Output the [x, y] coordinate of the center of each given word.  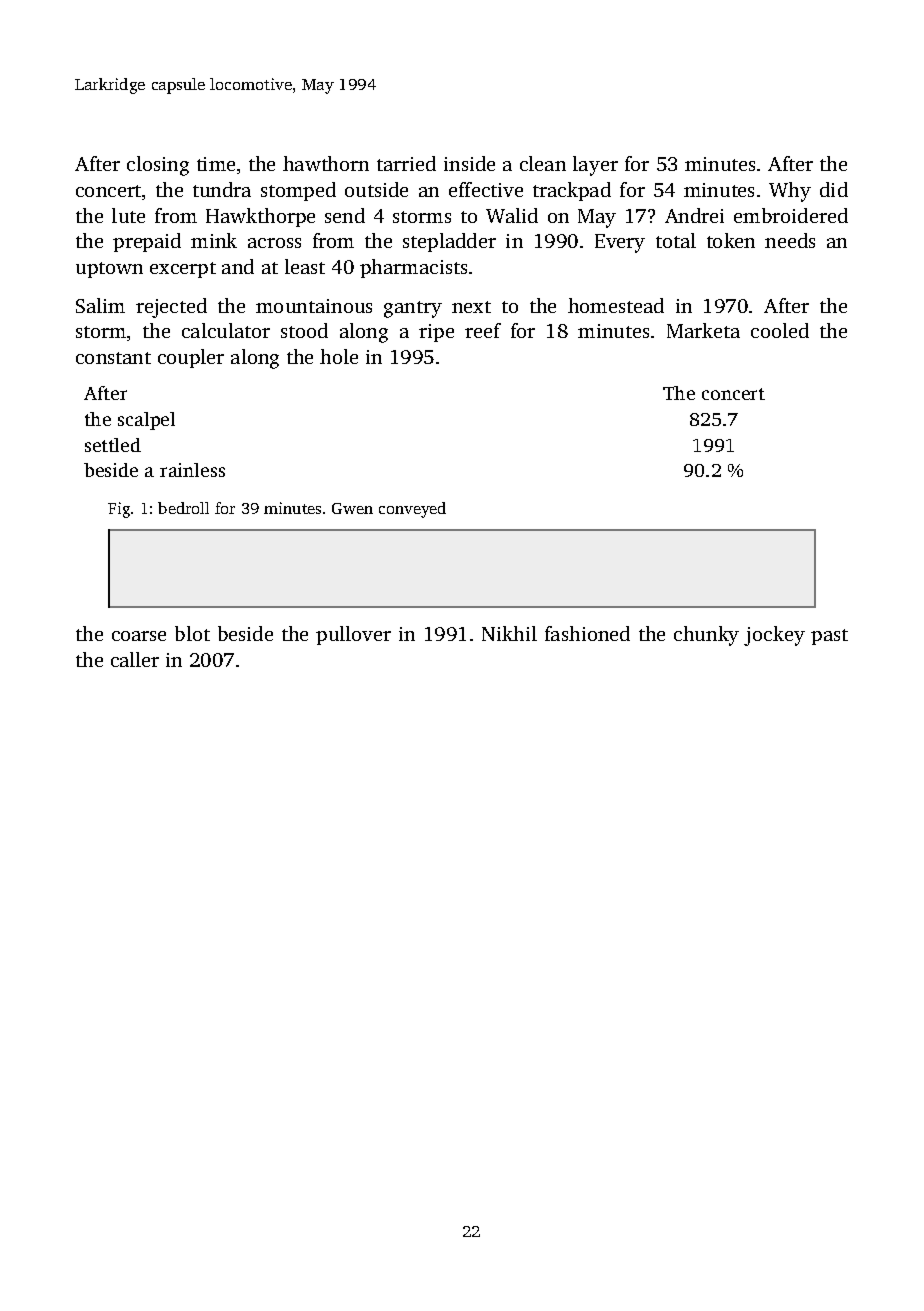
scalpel [146, 421]
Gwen [352, 508]
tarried [406, 163]
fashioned [587, 633]
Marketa [703, 330]
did [834, 189]
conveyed [412, 510]
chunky [706, 636]
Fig [119, 510]
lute [128, 215]
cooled [780, 330]
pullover [353, 635]
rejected [171, 308]
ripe [436, 333]
